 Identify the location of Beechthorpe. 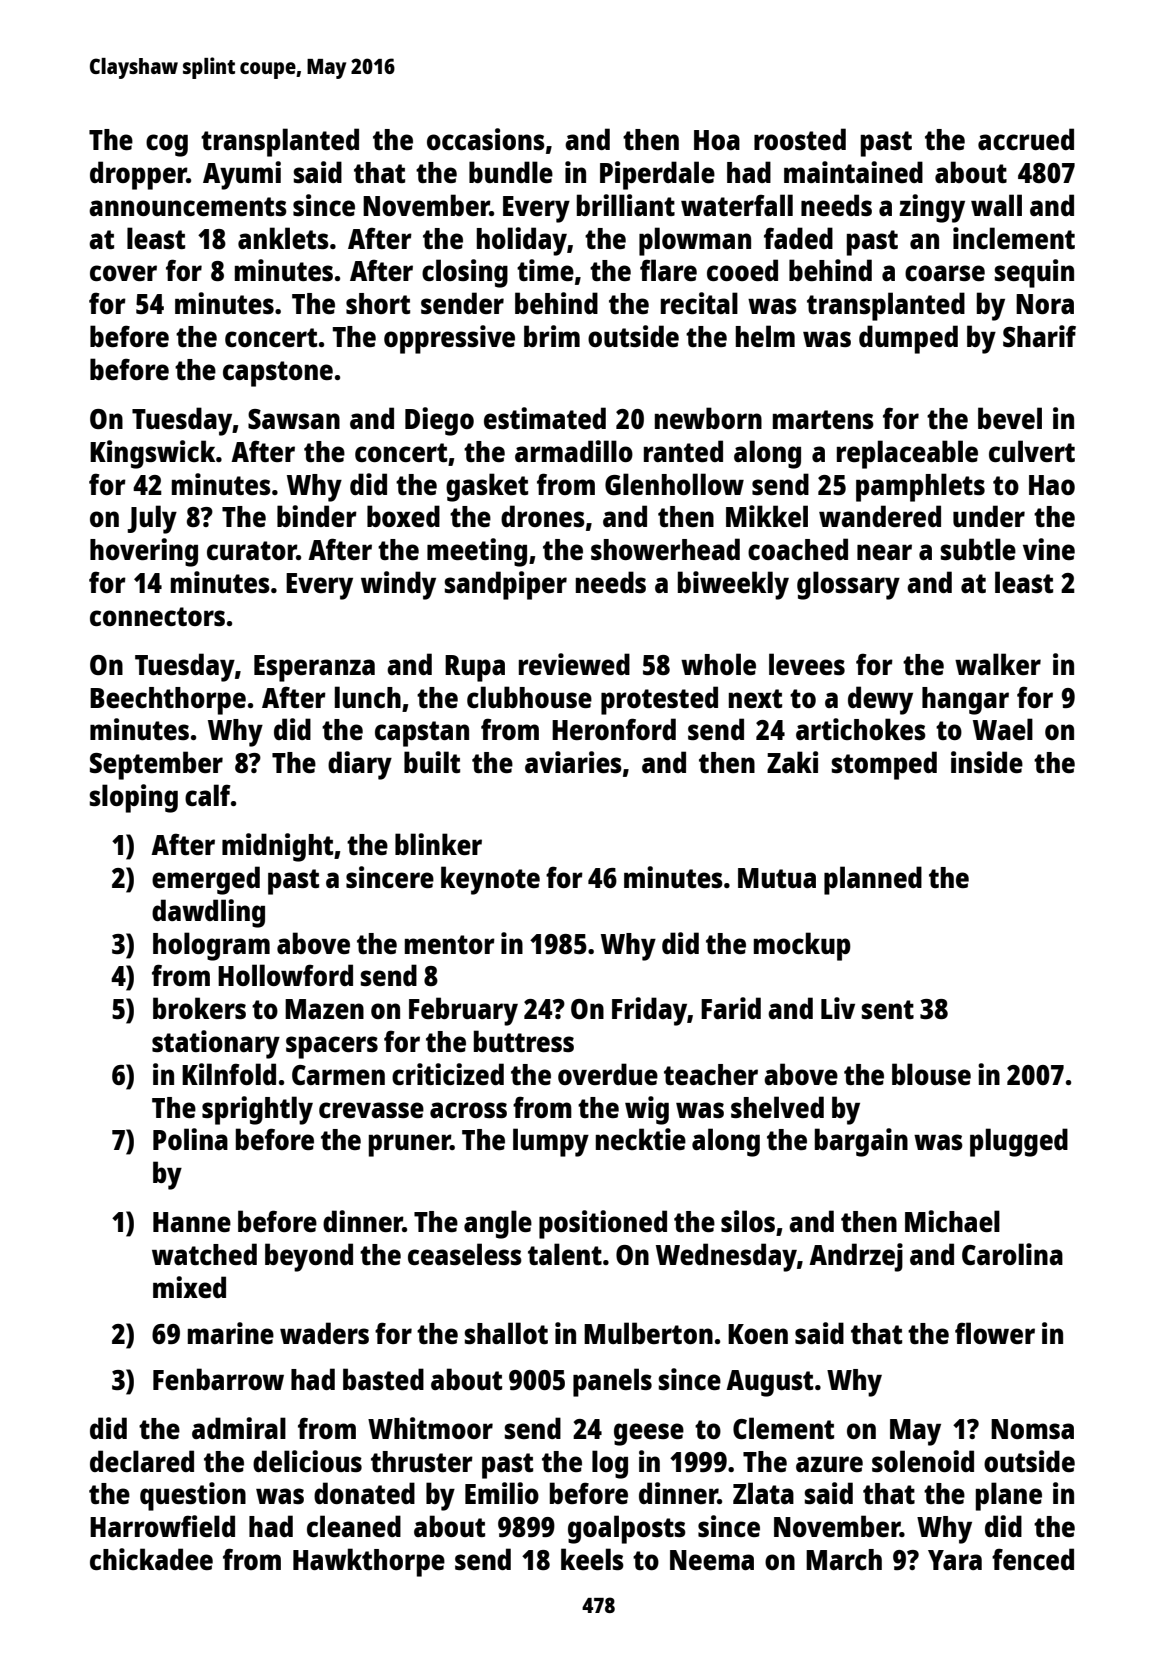
(168, 701).
